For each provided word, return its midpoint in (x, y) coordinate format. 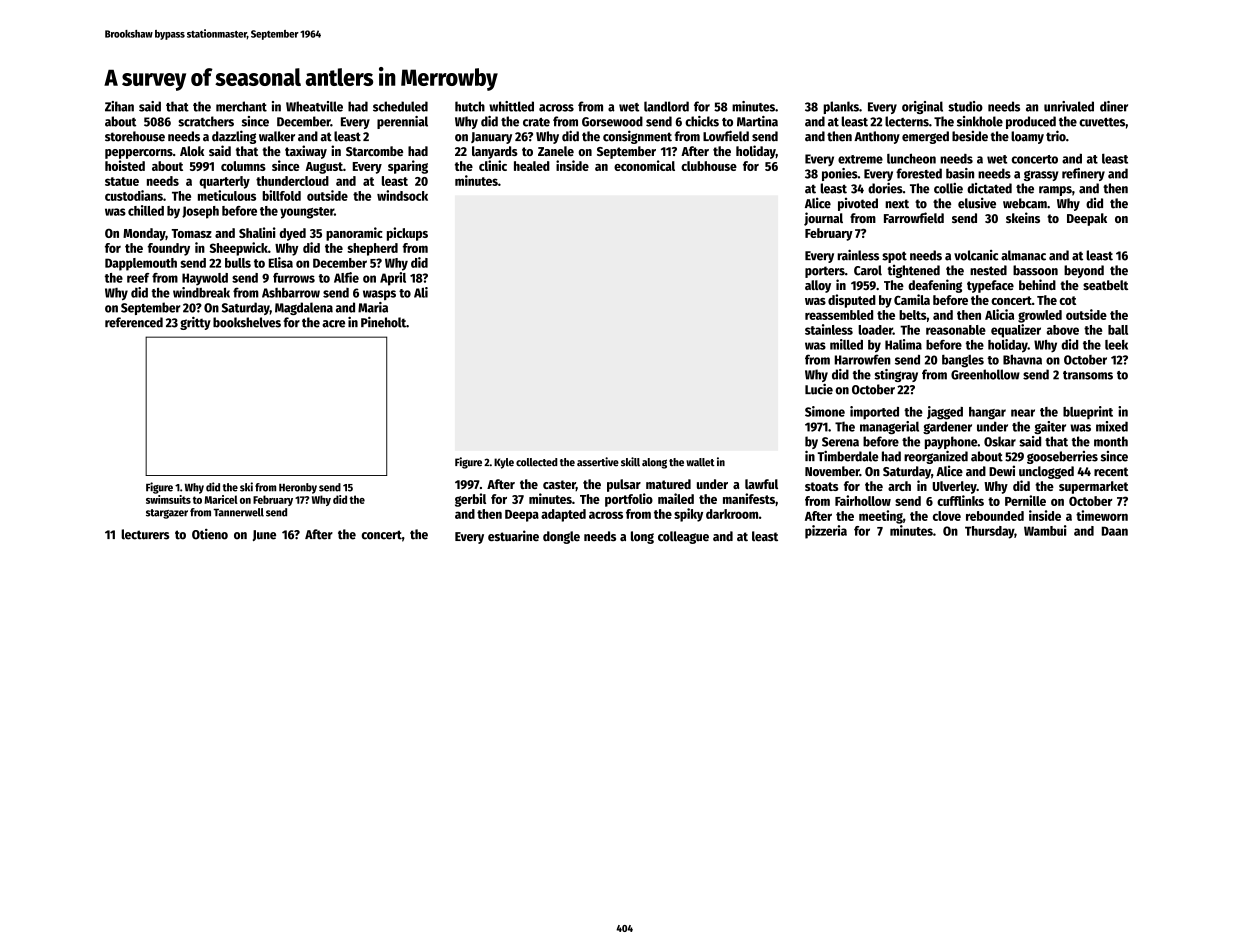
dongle (561, 537)
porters (825, 272)
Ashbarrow (291, 293)
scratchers (206, 121)
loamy (1027, 137)
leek (1116, 345)
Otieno (210, 534)
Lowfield (726, 136)
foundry (169, 249)
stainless (829, 329)
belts (913, 315)
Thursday (989, 532)
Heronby (298, 488)
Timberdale (848, 456)
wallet (700, 462)
